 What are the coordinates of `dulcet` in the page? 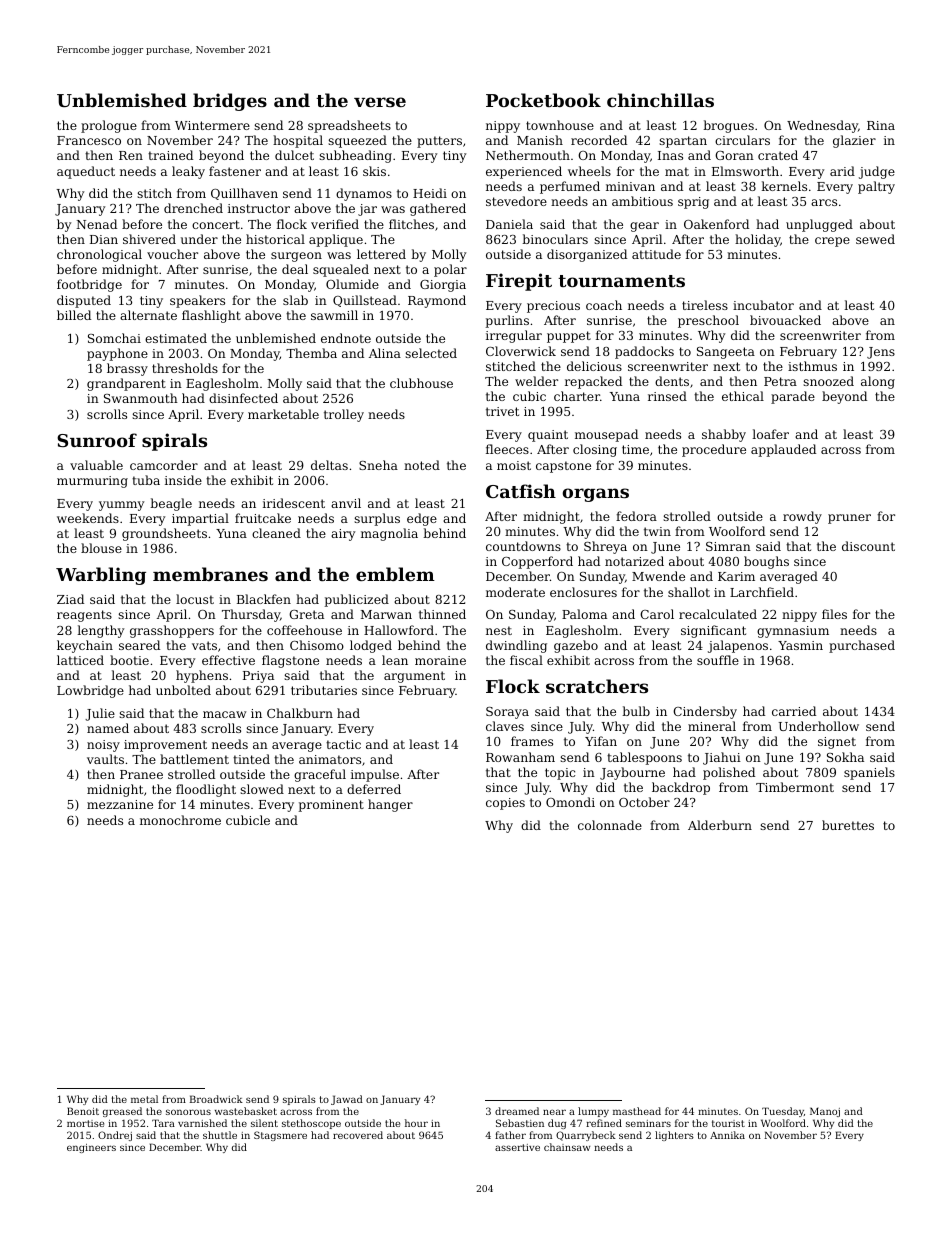 It's located at (294, 155).
